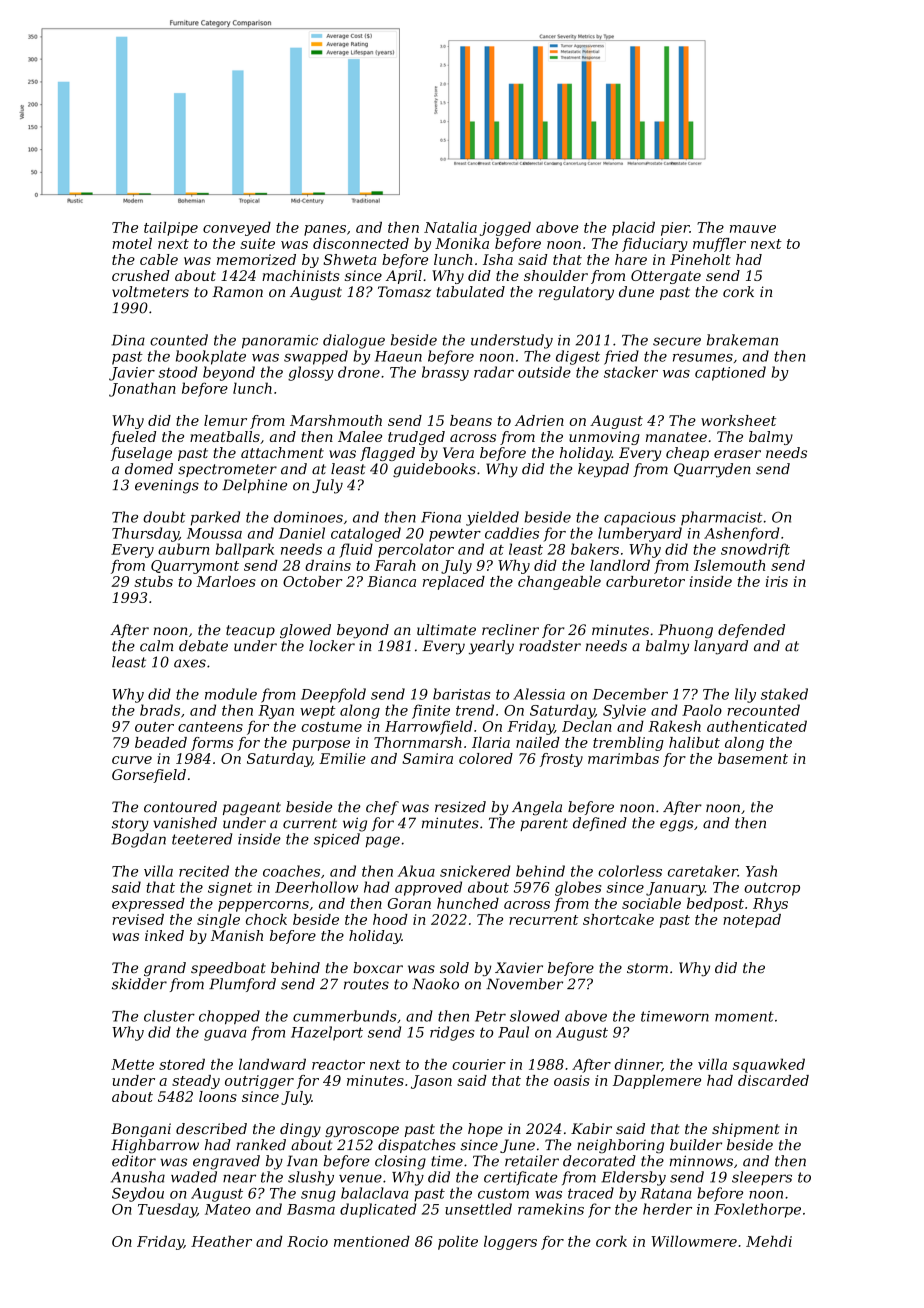  Describe the element at coordinates (510, 1243) in the image. I see `loggers` at that location.
